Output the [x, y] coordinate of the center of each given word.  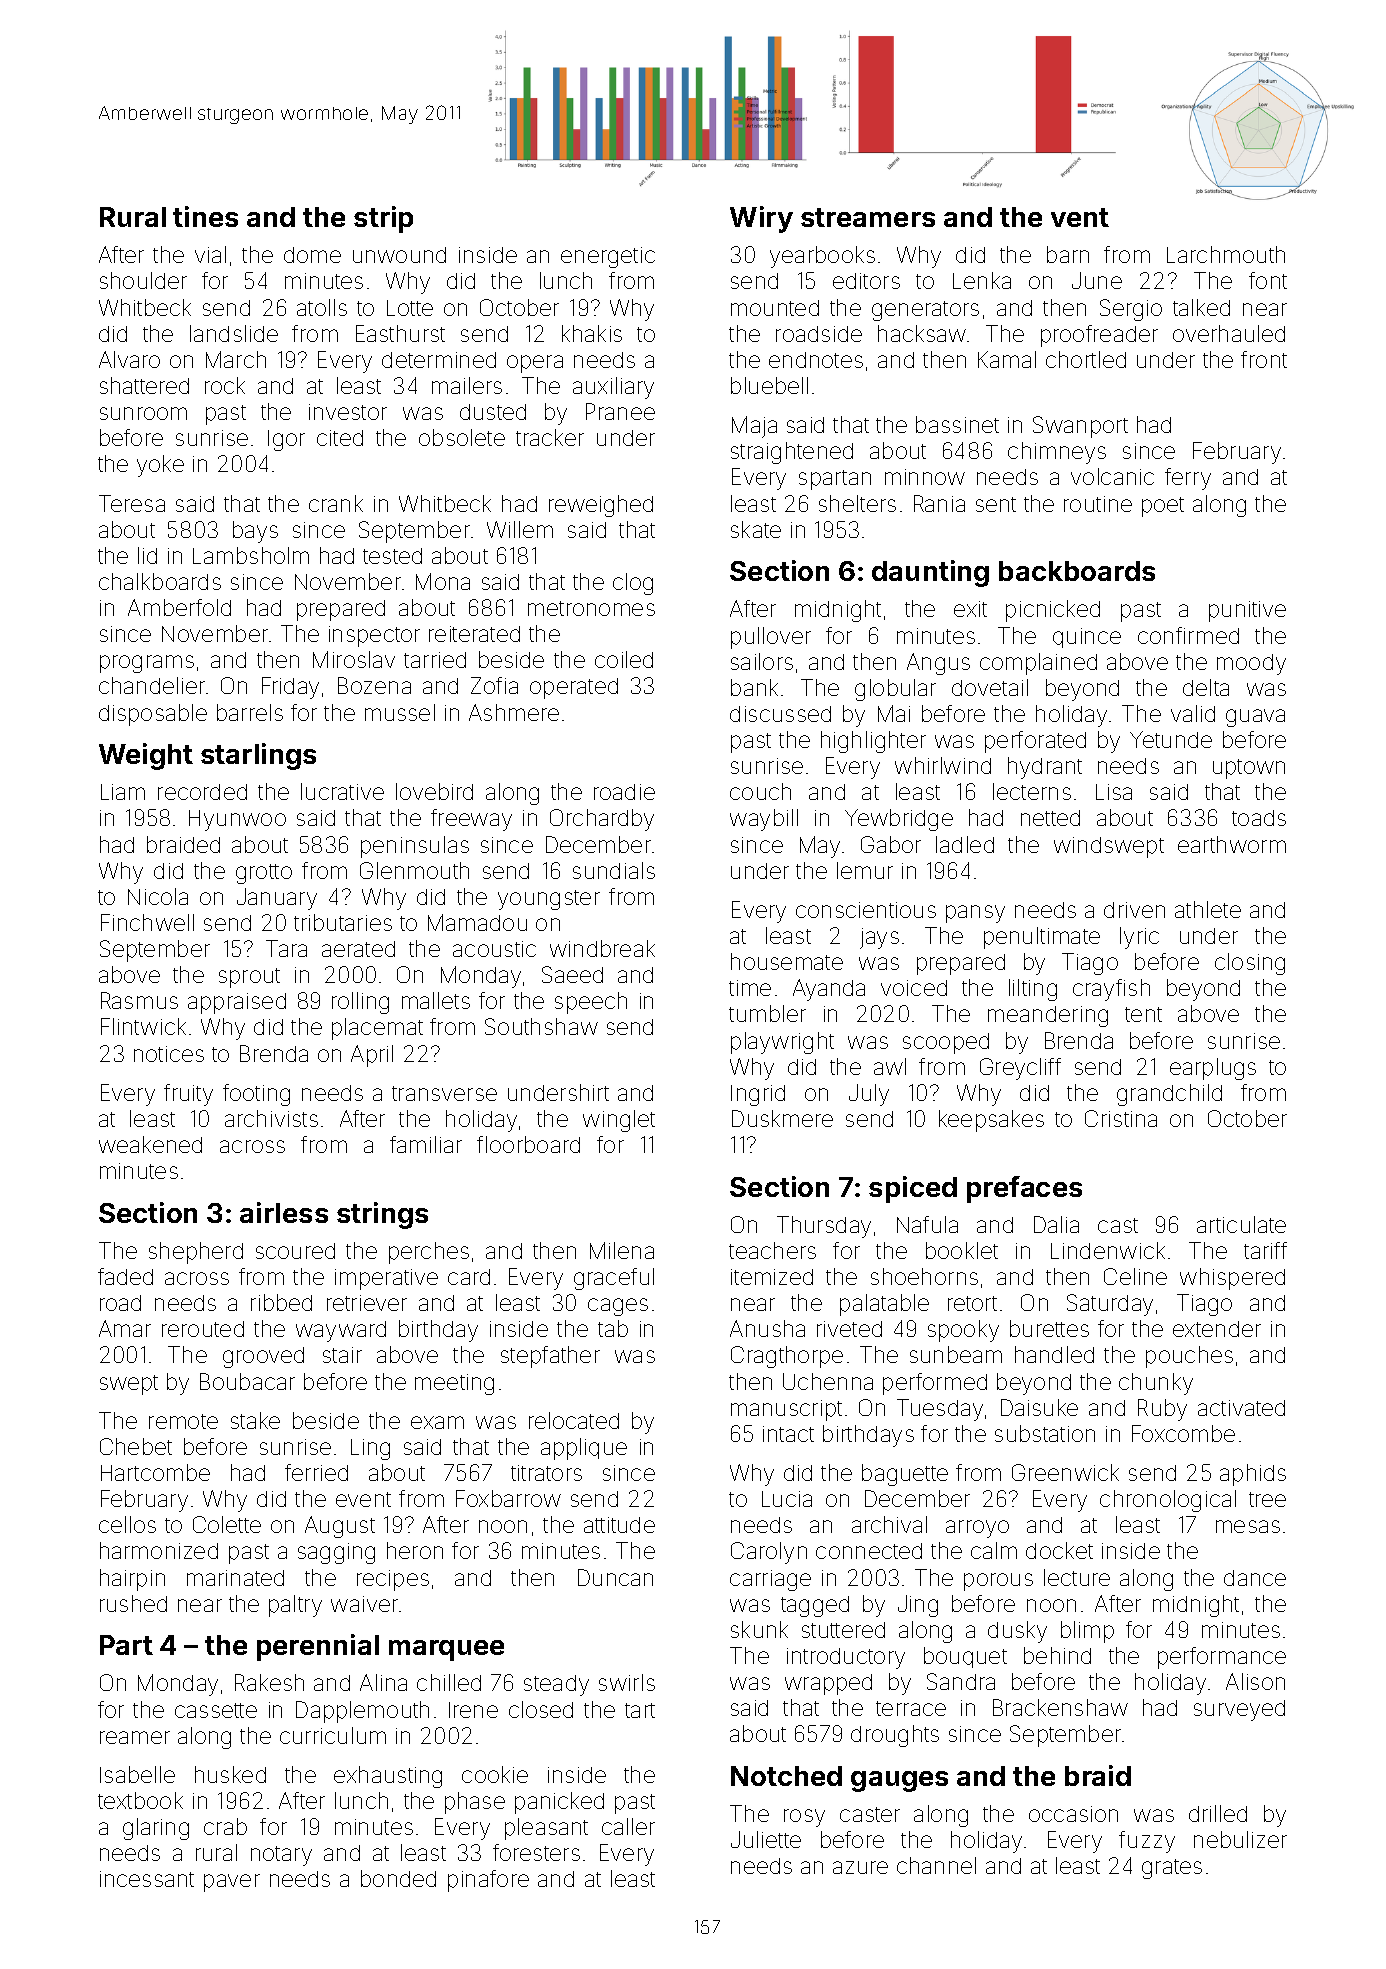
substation [1045, 1433]
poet [1163, 507]
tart [640, 1710]
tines [205, 216]
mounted [775, 308]
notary [281, 1856]
